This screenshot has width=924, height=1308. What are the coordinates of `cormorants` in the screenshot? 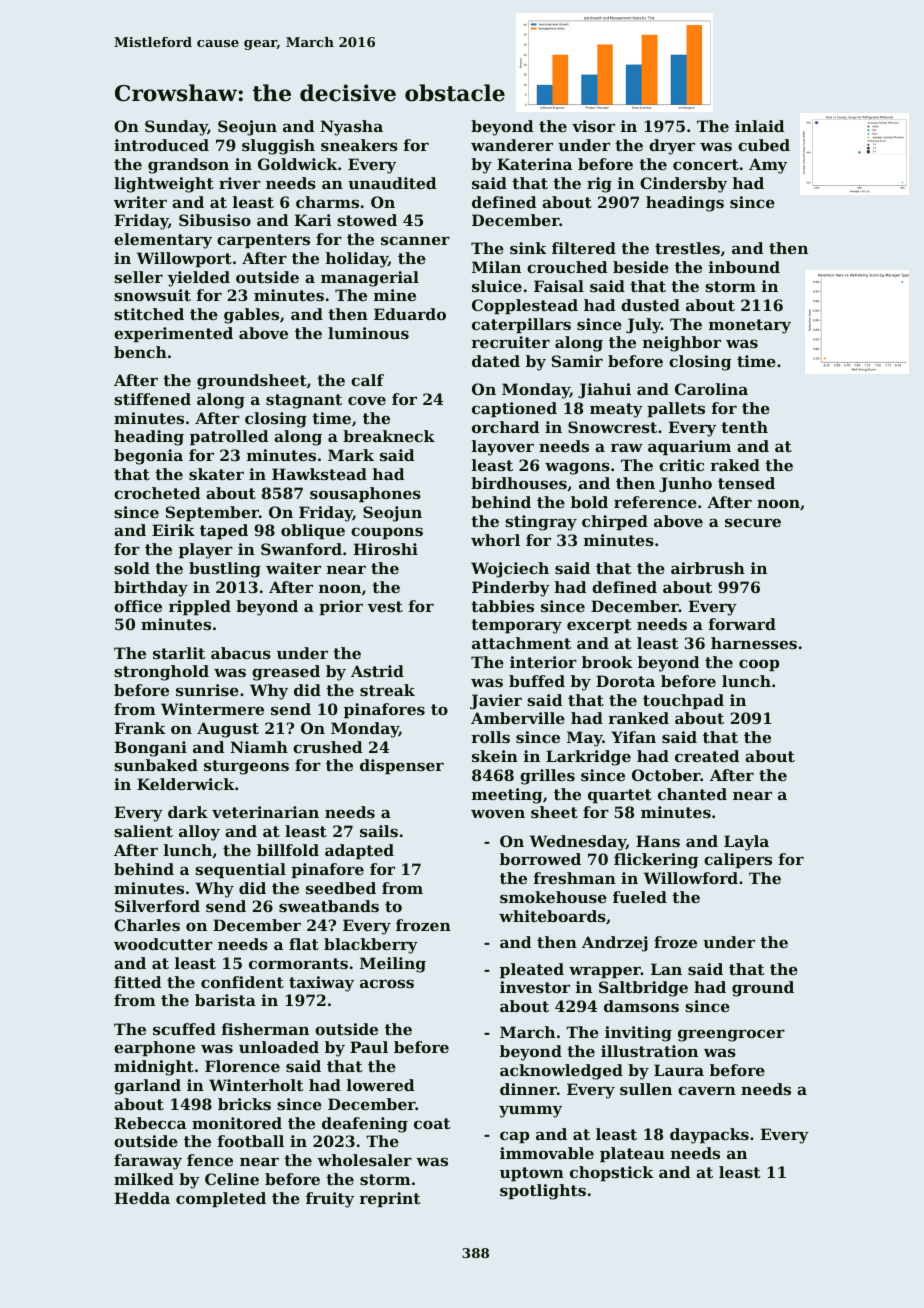 It's located at (298, 963).
